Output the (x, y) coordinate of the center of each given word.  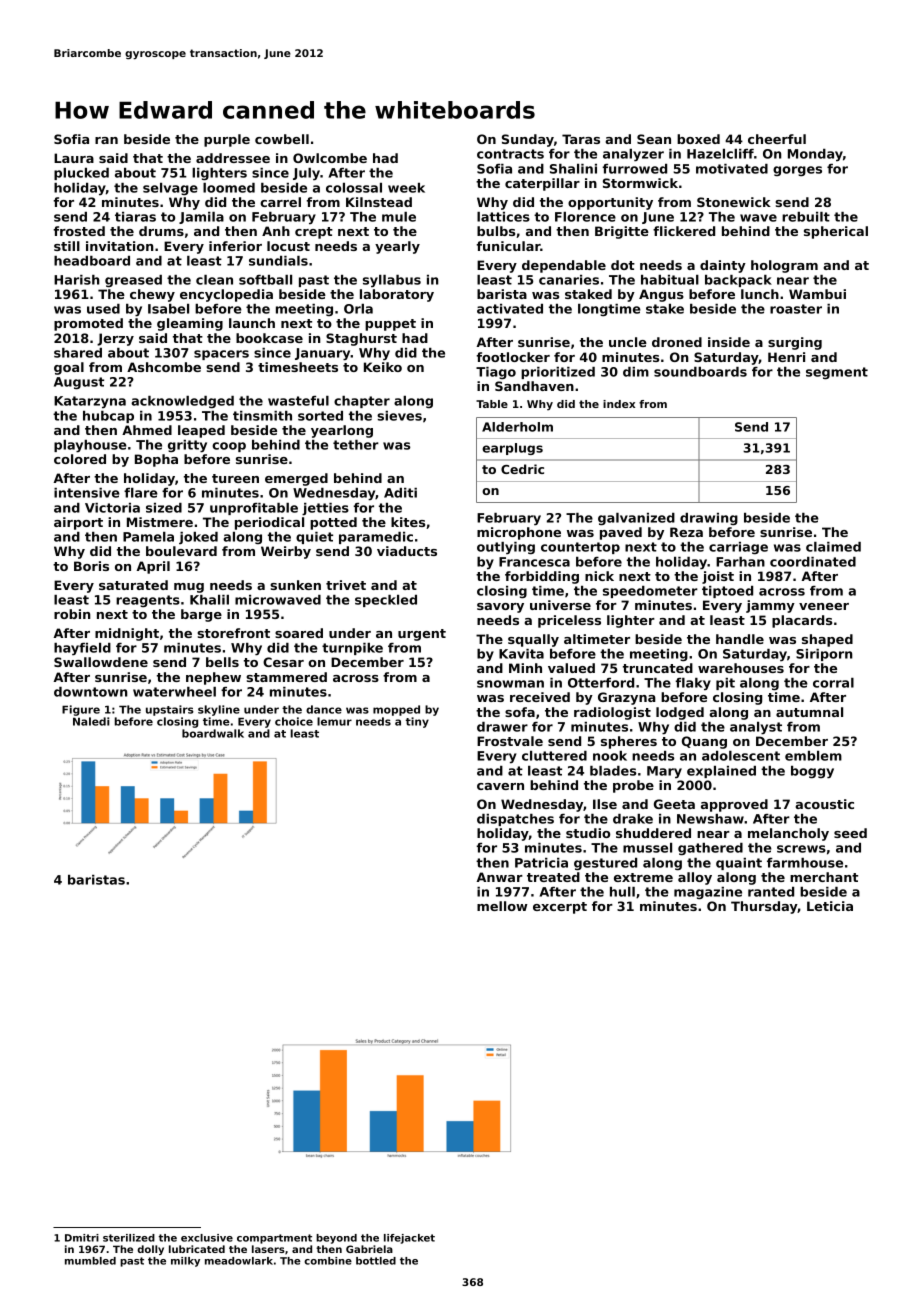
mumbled (90, 1261)
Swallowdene (101, 662)
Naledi (91, 721)
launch (252, 323)
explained (721, 772)
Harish (76, 280)
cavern (500, 786)
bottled (376, 1261)
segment (837, 373)
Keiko (383, 367)
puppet (390, 325)
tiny (417, 722)
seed (850, 833)
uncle (628, 342)
